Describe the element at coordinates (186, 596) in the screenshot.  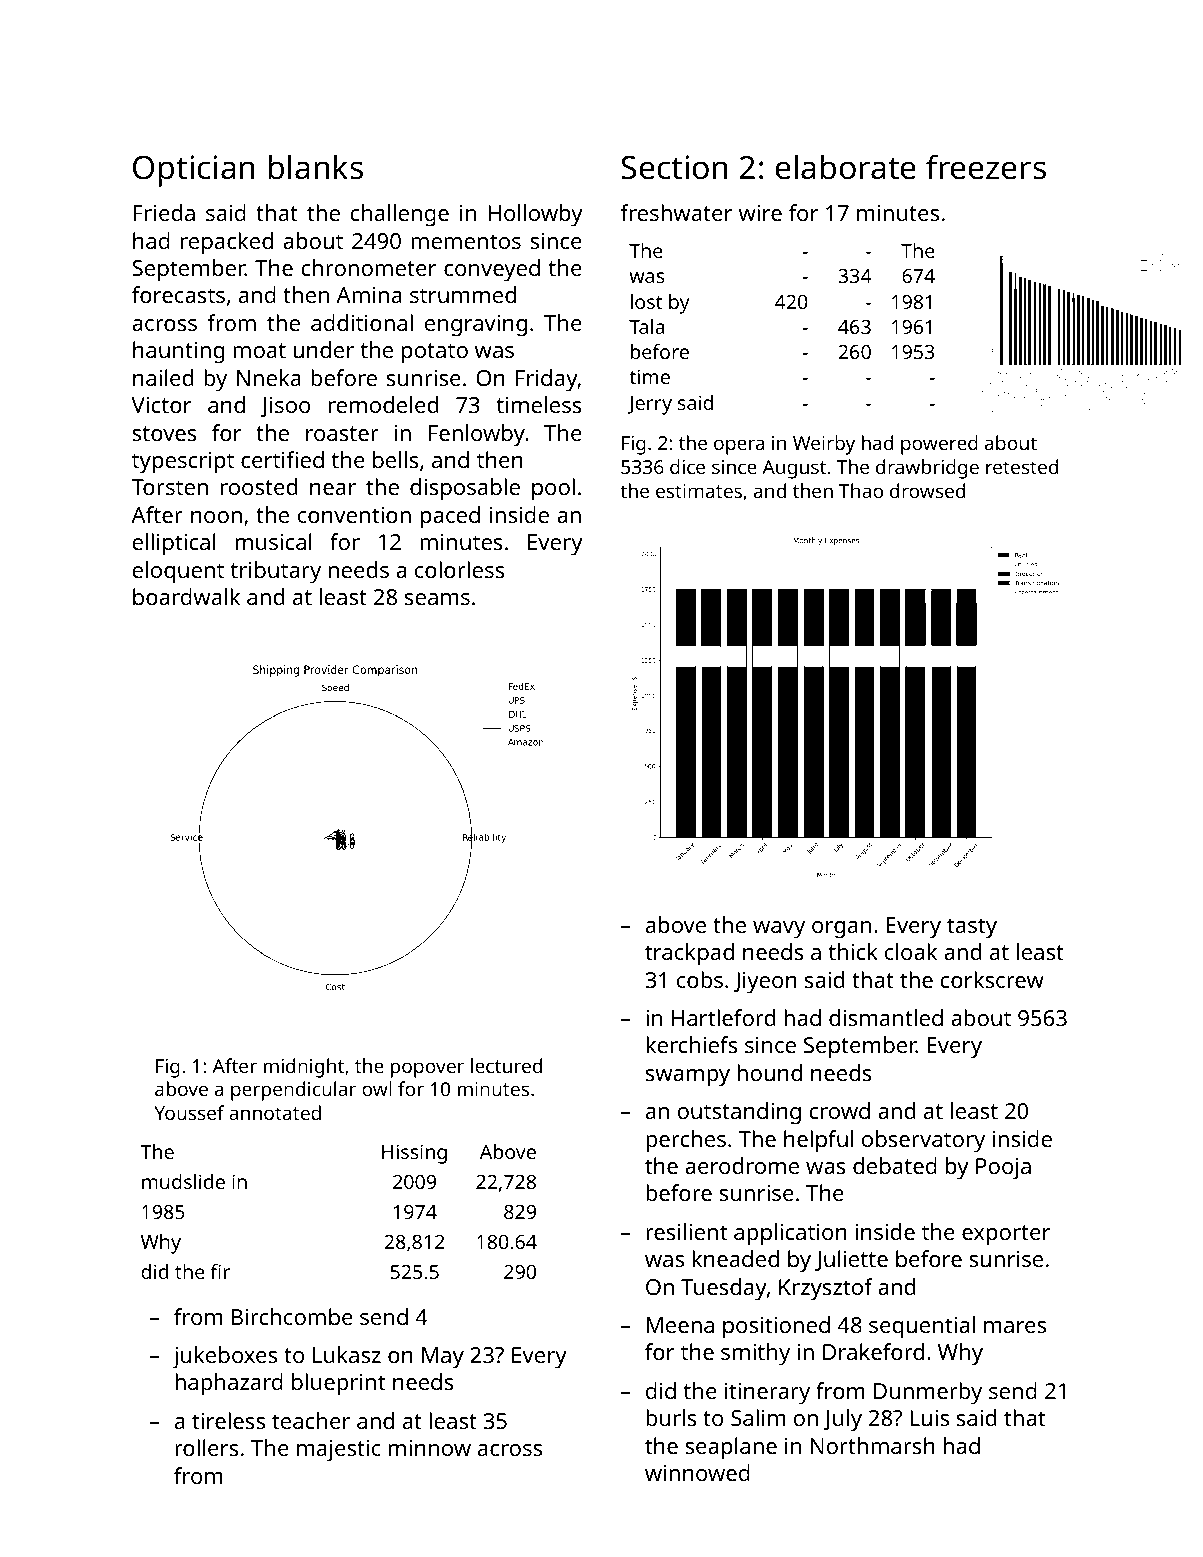
I see `boardwalk` at that location.
